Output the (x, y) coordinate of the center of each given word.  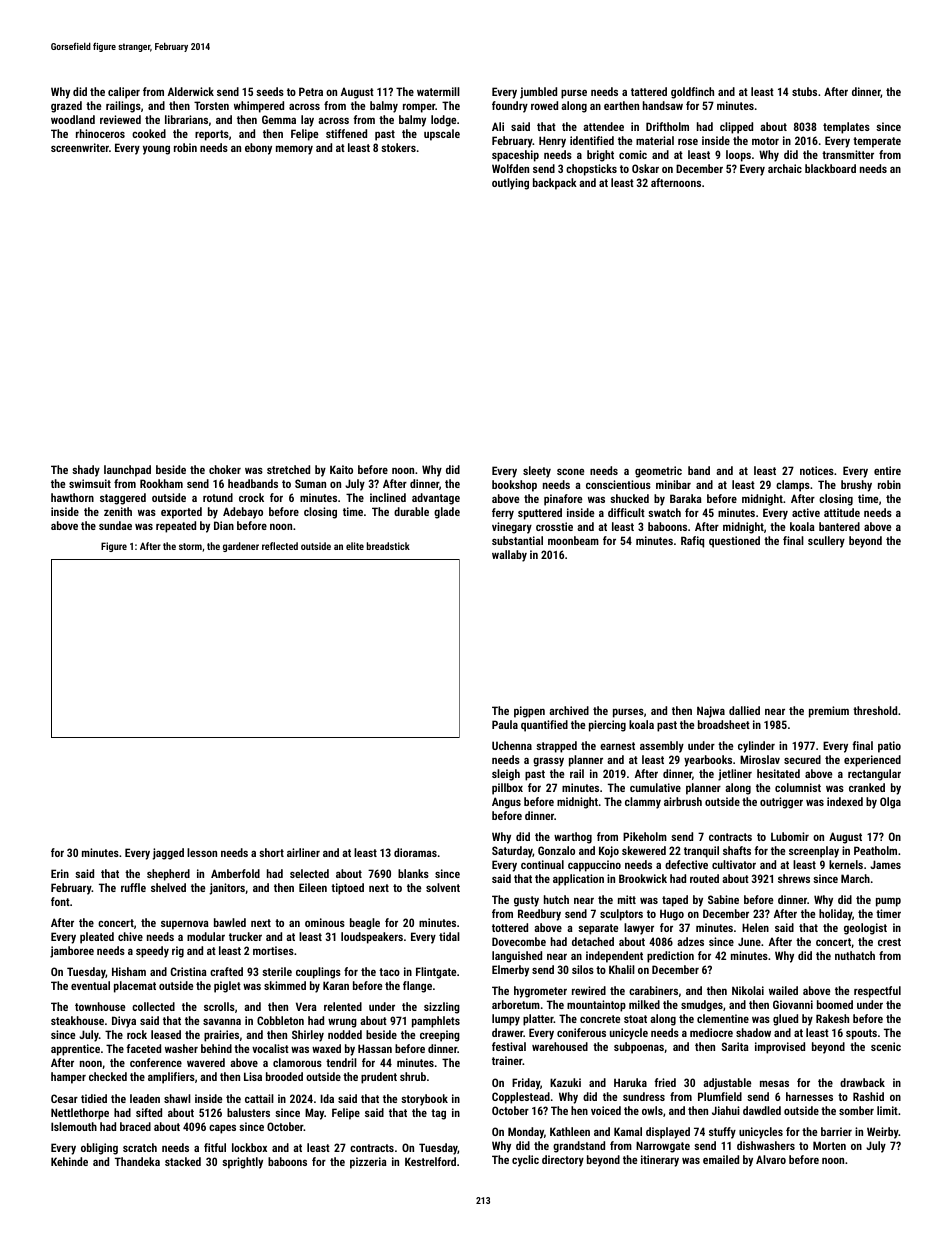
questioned (734, 542)
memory (294, 150)
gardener (241, 547)
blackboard (830, 168)
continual (542, 864)
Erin (60, 873)
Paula (505, 724)
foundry (510, 107)
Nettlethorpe (80, 1114)
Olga (890, 803)
